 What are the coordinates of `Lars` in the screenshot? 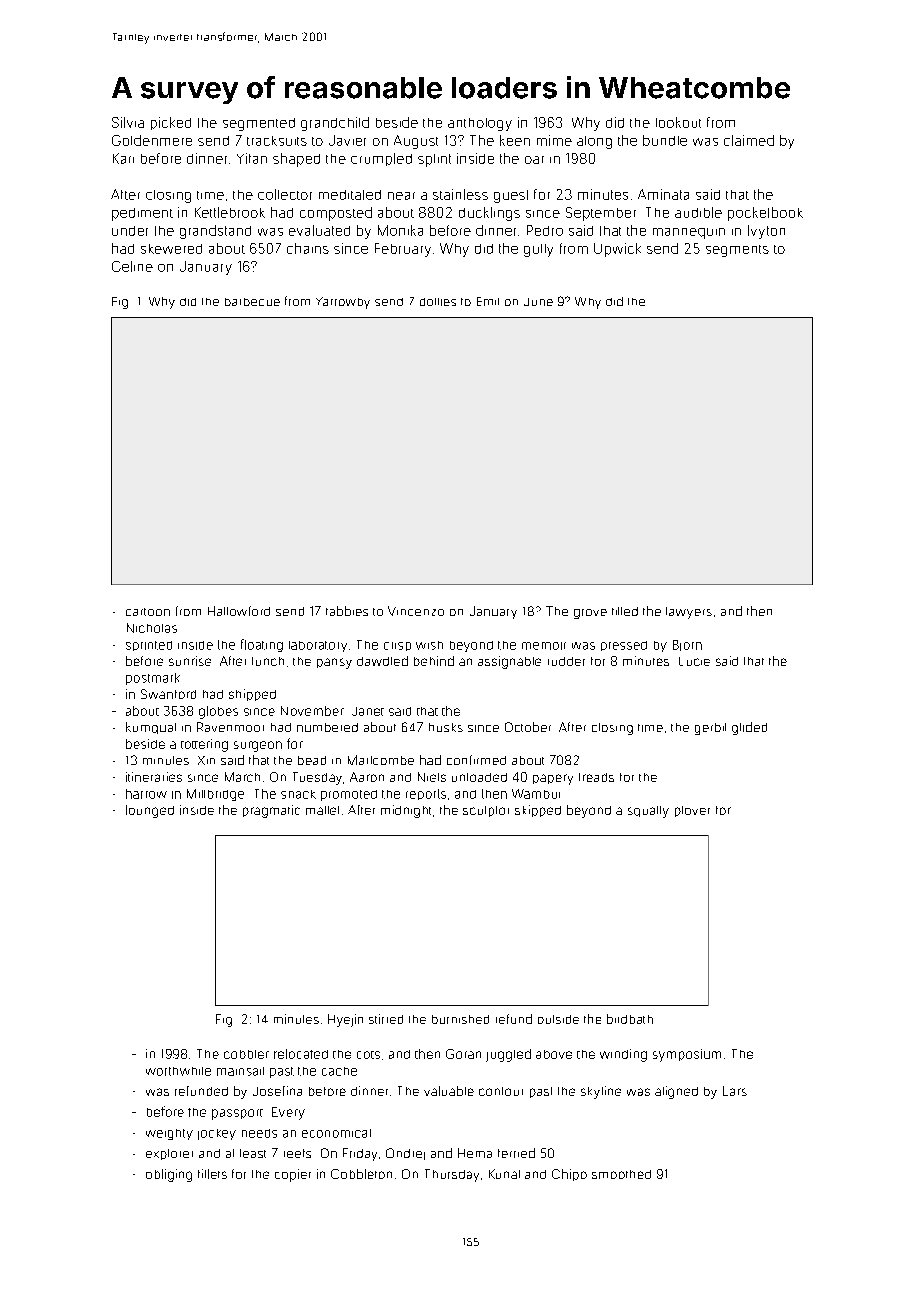 It's located at (735, 1091).
